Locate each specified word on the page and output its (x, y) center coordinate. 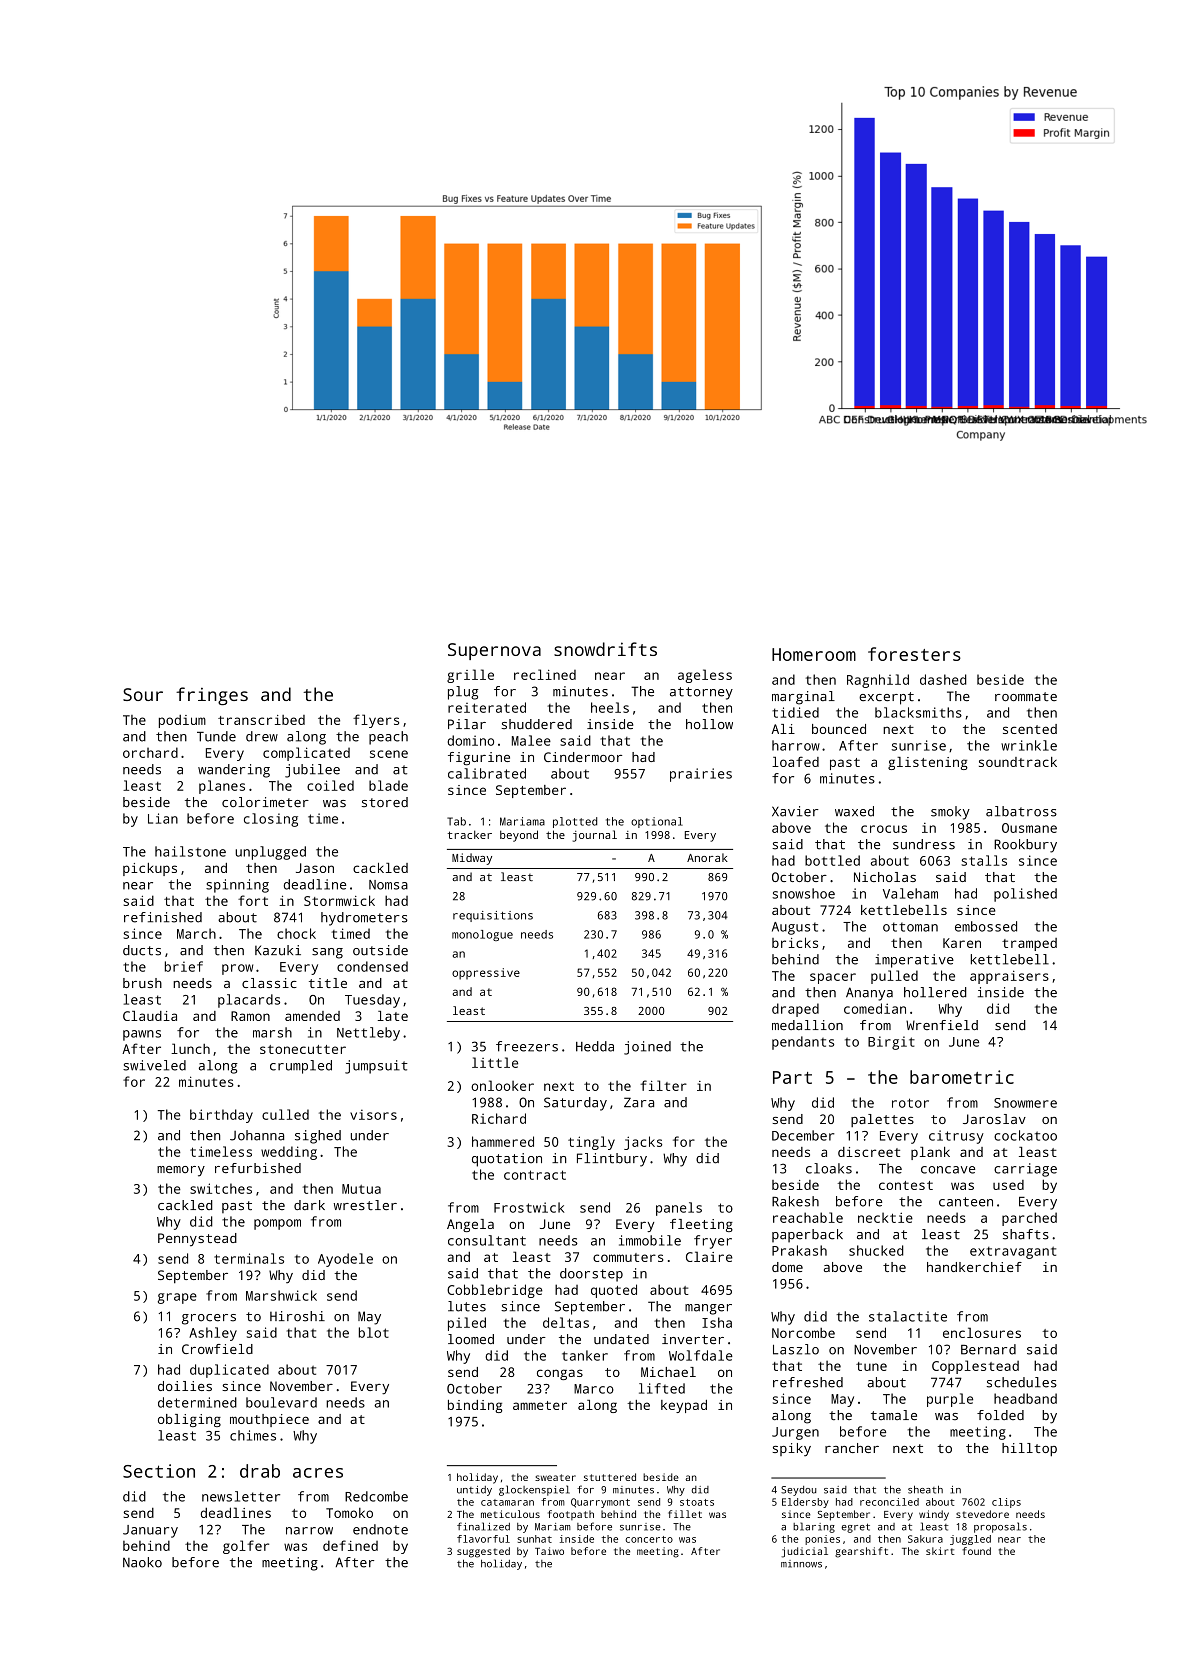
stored (385, 802)
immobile (650, 1240)
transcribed (261, 720)
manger (708, 1309)
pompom (277, 1224)
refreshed (808, 1382)
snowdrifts (605, 649)
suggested (483, 1552)
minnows (801, 1564)
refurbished (258, 1168)
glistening (928, 763)
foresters (914, 654)
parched (1029, 1219)
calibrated (487, 773)
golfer (246, 1547)
